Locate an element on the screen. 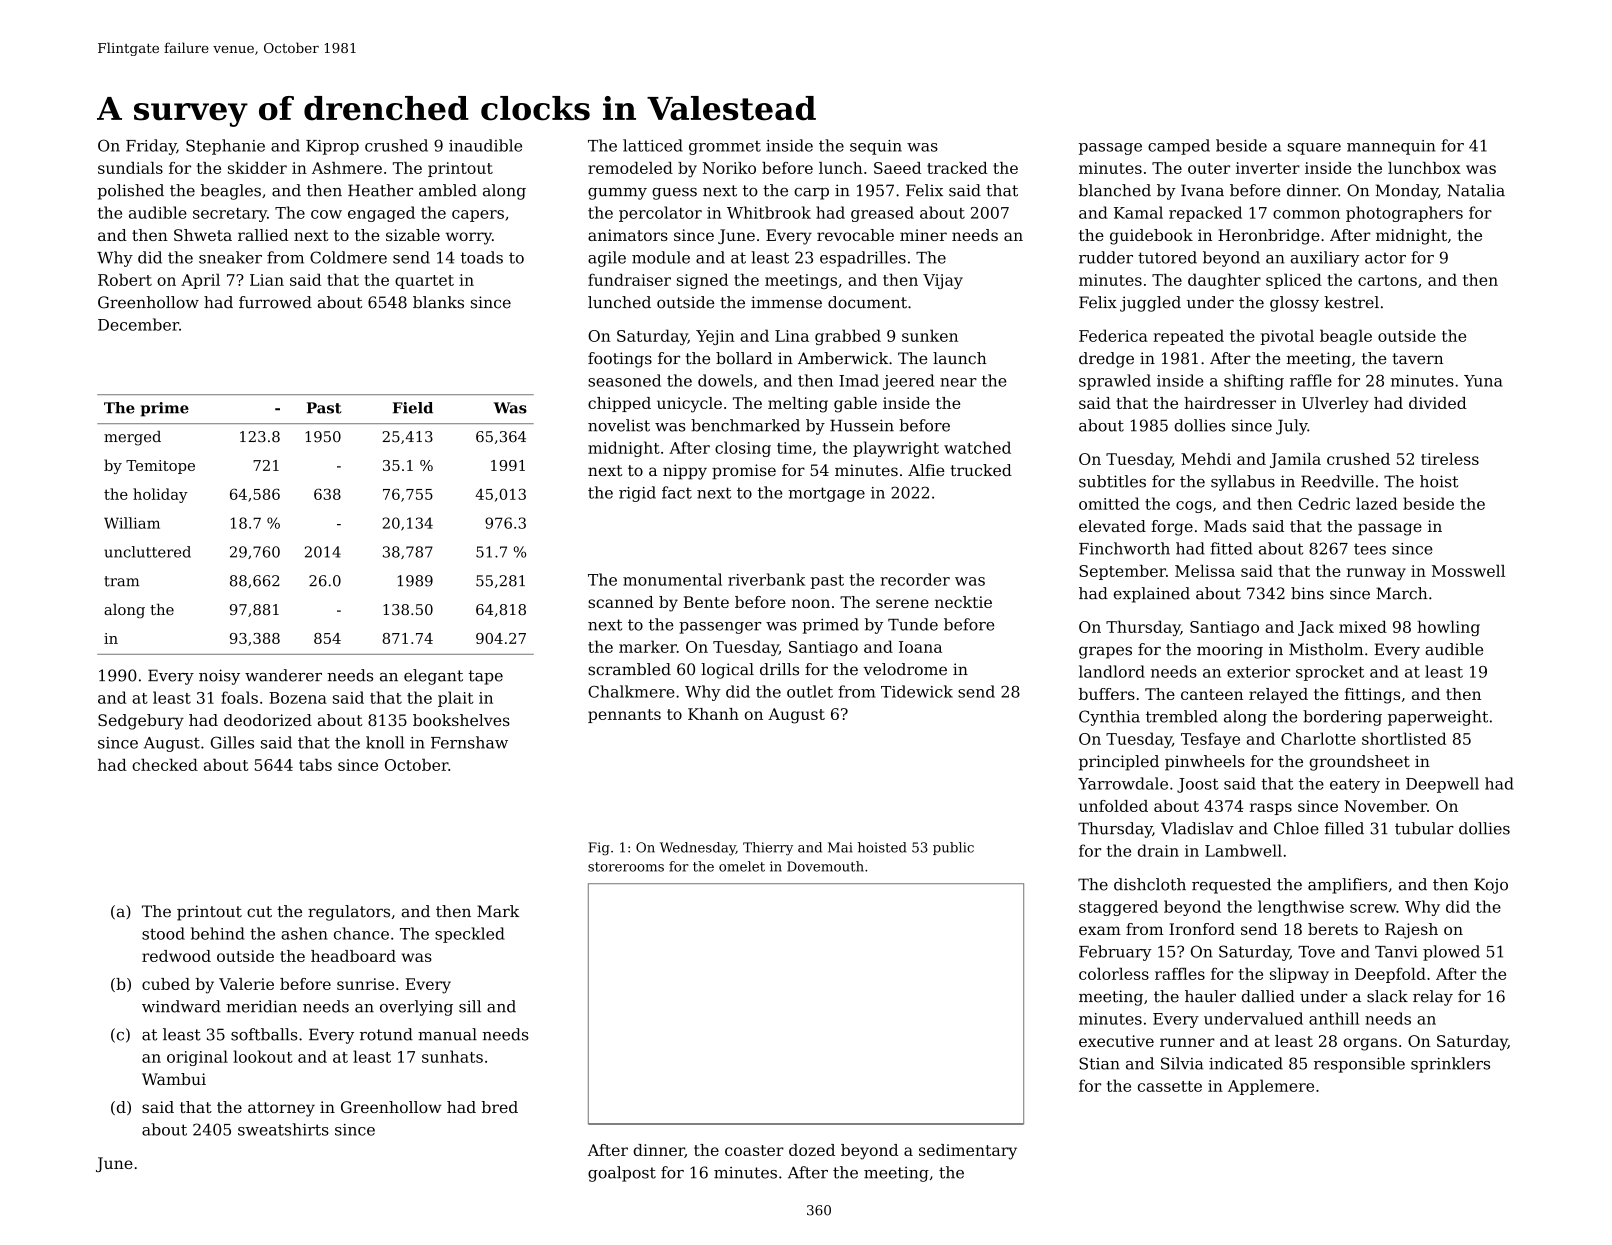  tavern is located at coordinates (1417, 359).
